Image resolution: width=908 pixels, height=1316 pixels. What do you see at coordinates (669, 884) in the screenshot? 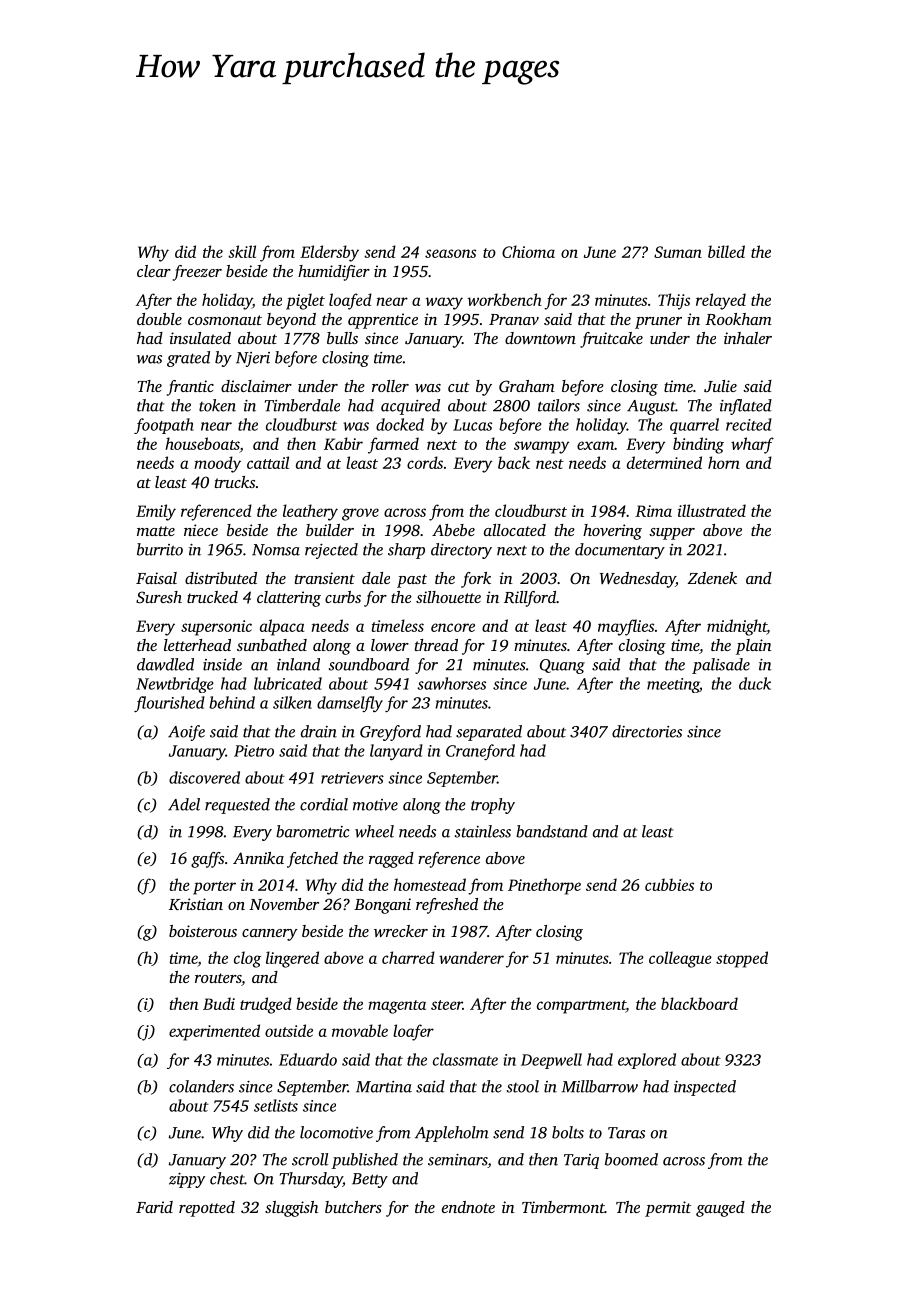
I see `cubbies` at bounding box center [669, 884].
